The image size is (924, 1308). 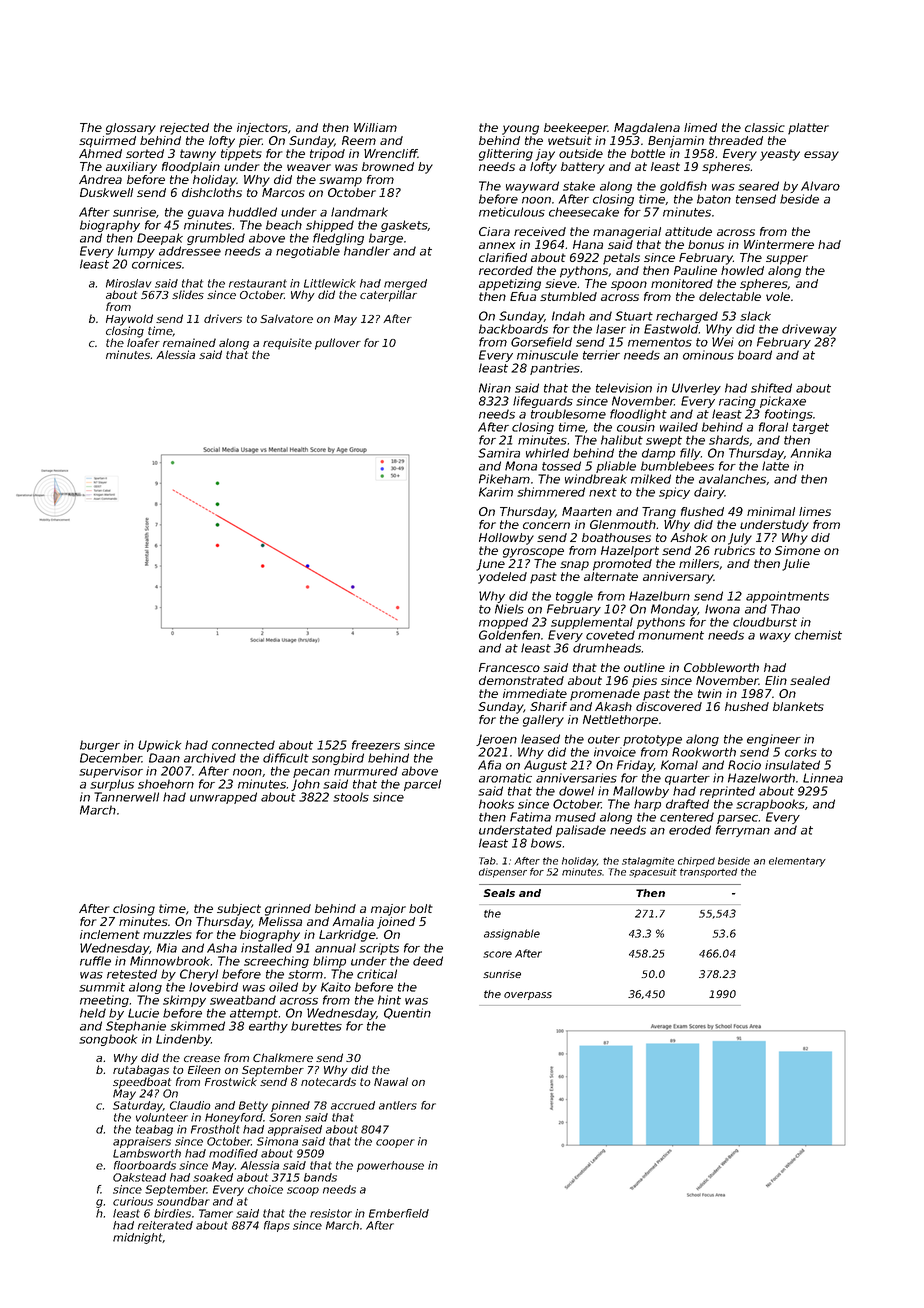 What do you see at coordinates (734, 550) in the image?
I see `rubrics` at bounding box center [734, 550].
